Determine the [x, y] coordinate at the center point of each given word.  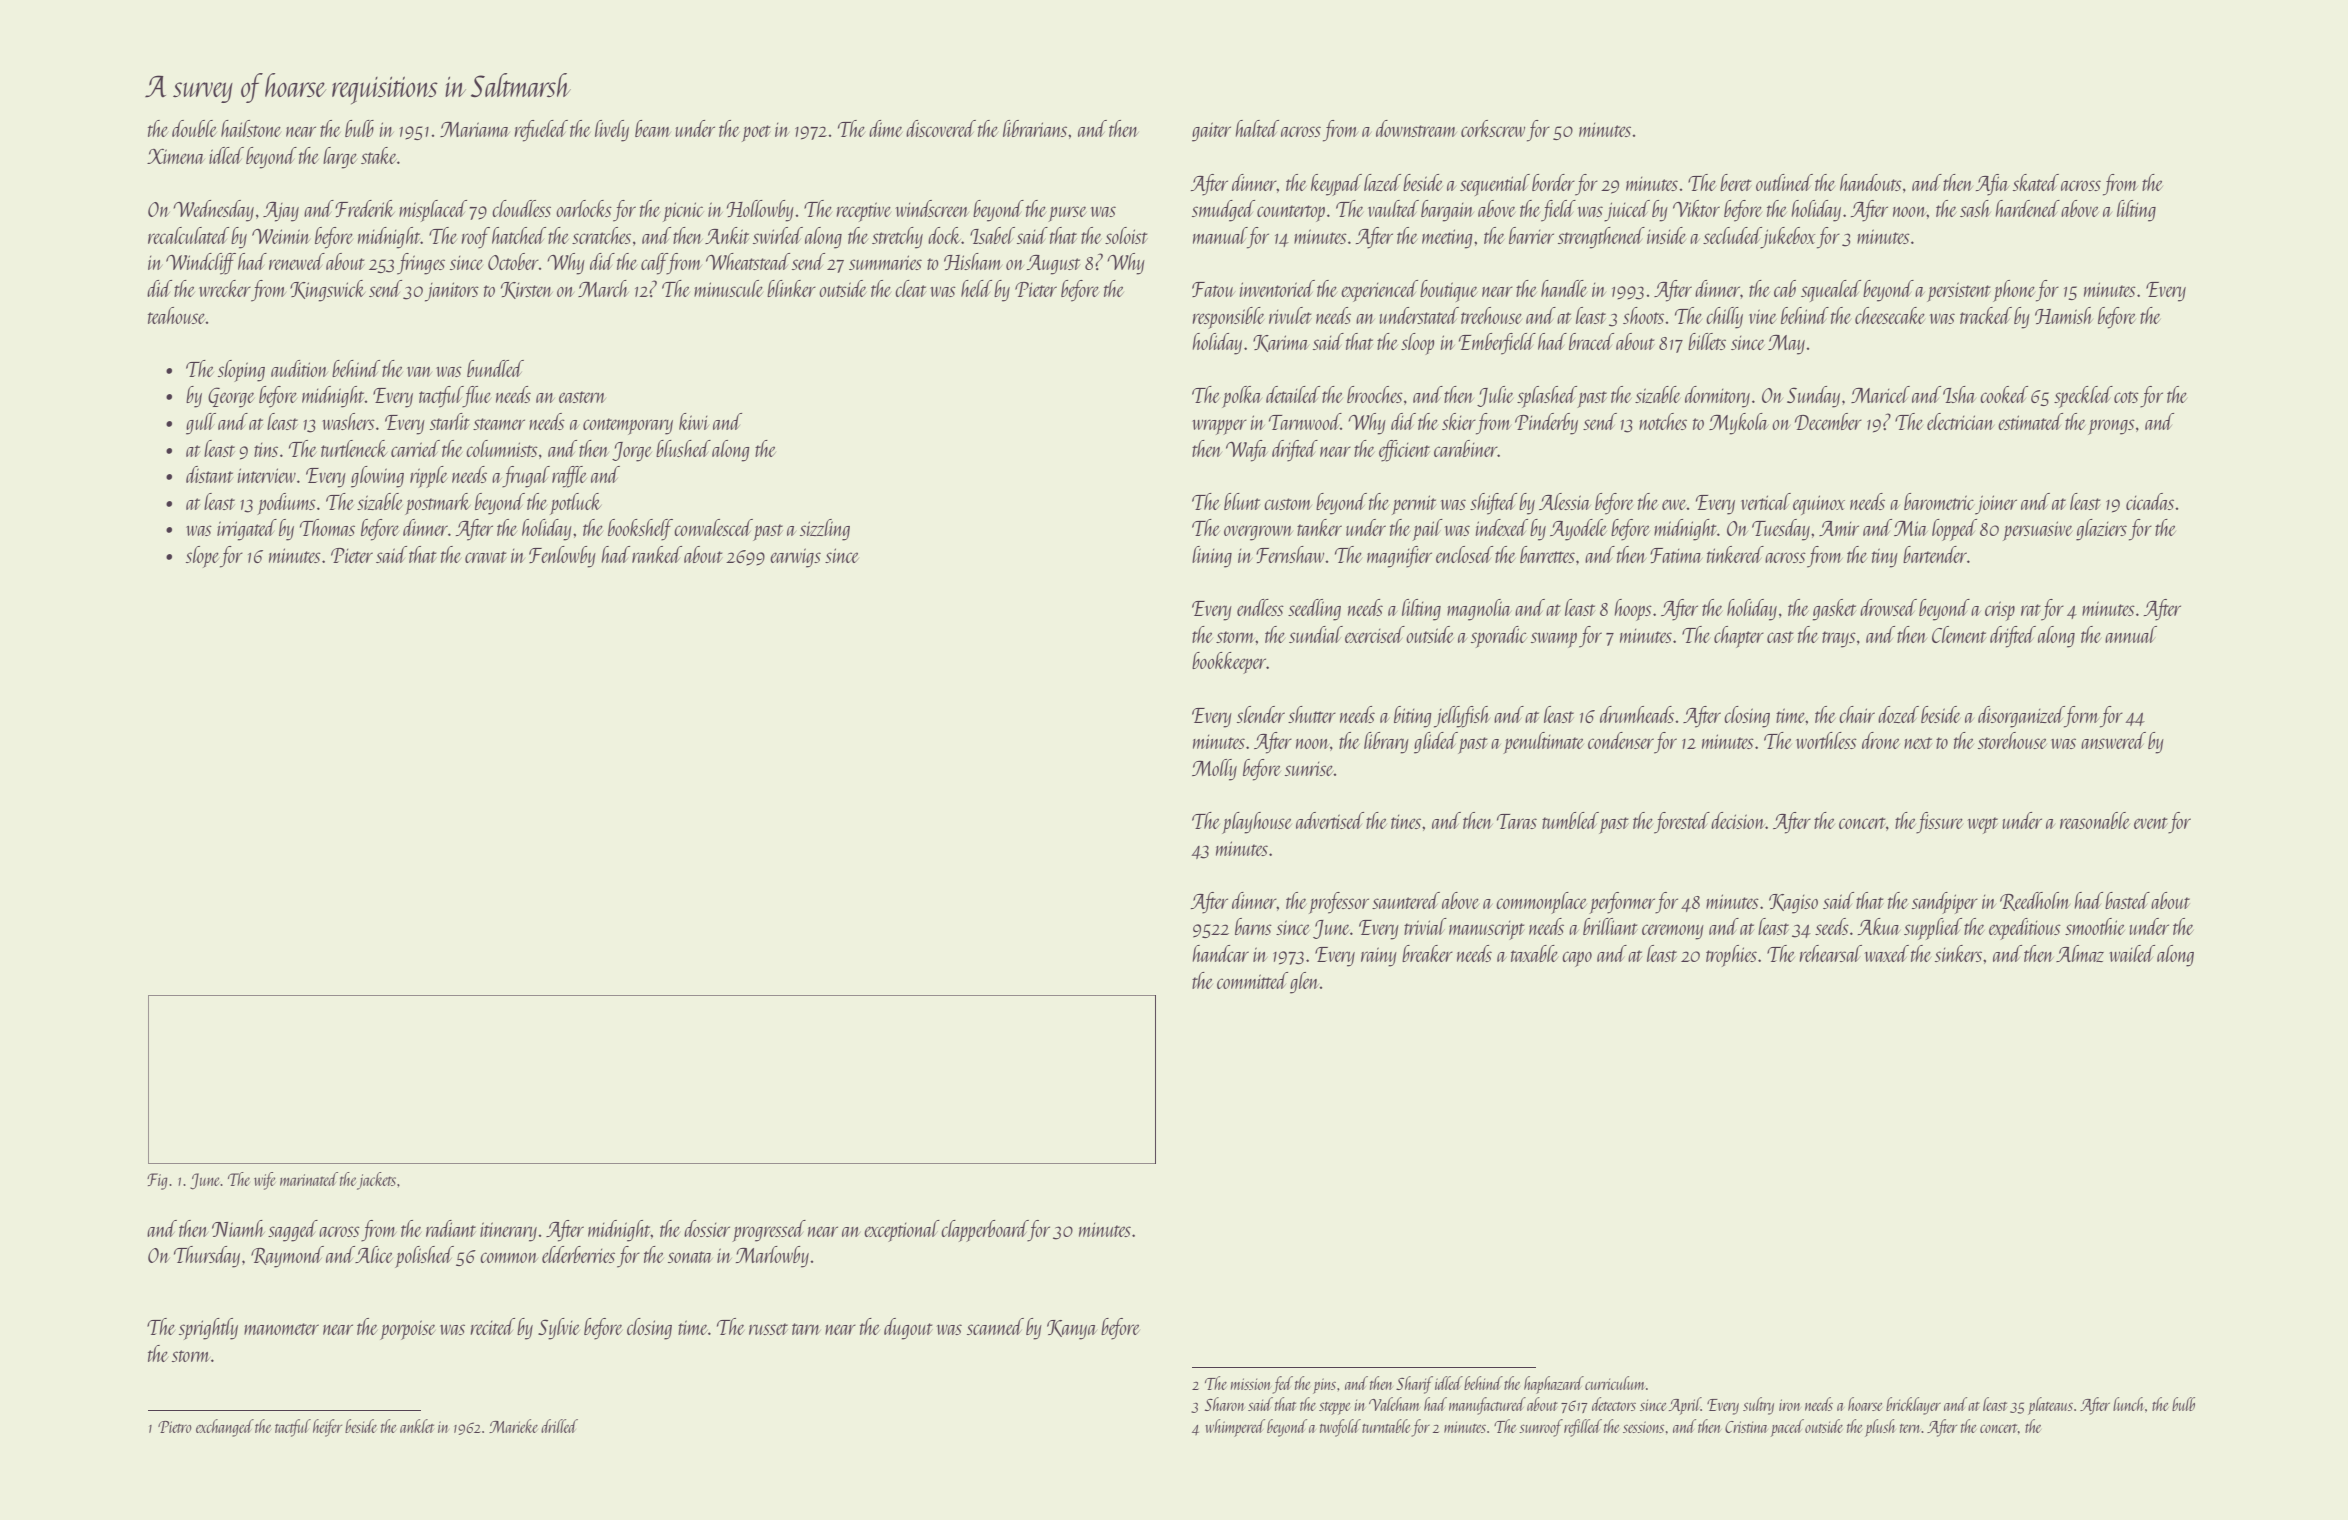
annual [2131, 634]
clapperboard [984, 1231]
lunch [2128, 1404]
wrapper [1219, 427]
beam [653, 128]
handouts [1871, 182]
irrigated [247, 530]
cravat [486, 557]
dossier [707, 1228]
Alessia [1565, 501]
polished [424, 1257]
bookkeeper [1229, 663]
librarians [1035, 128]
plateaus [2050, 1406]
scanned [995, 1326]
